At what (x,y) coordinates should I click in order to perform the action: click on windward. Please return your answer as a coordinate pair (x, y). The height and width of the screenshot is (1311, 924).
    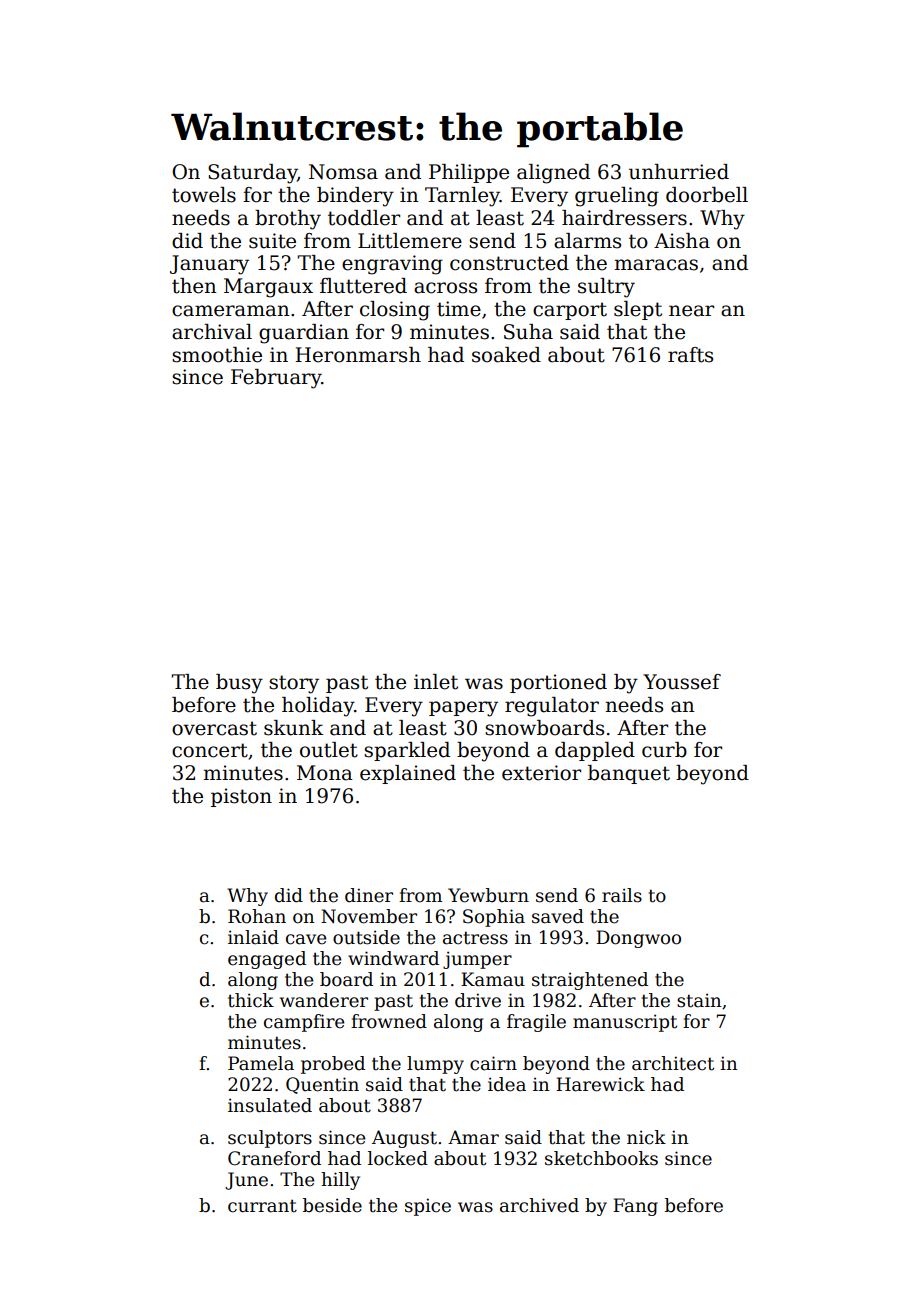
    Looking at the image, I should click on (393, 958).
